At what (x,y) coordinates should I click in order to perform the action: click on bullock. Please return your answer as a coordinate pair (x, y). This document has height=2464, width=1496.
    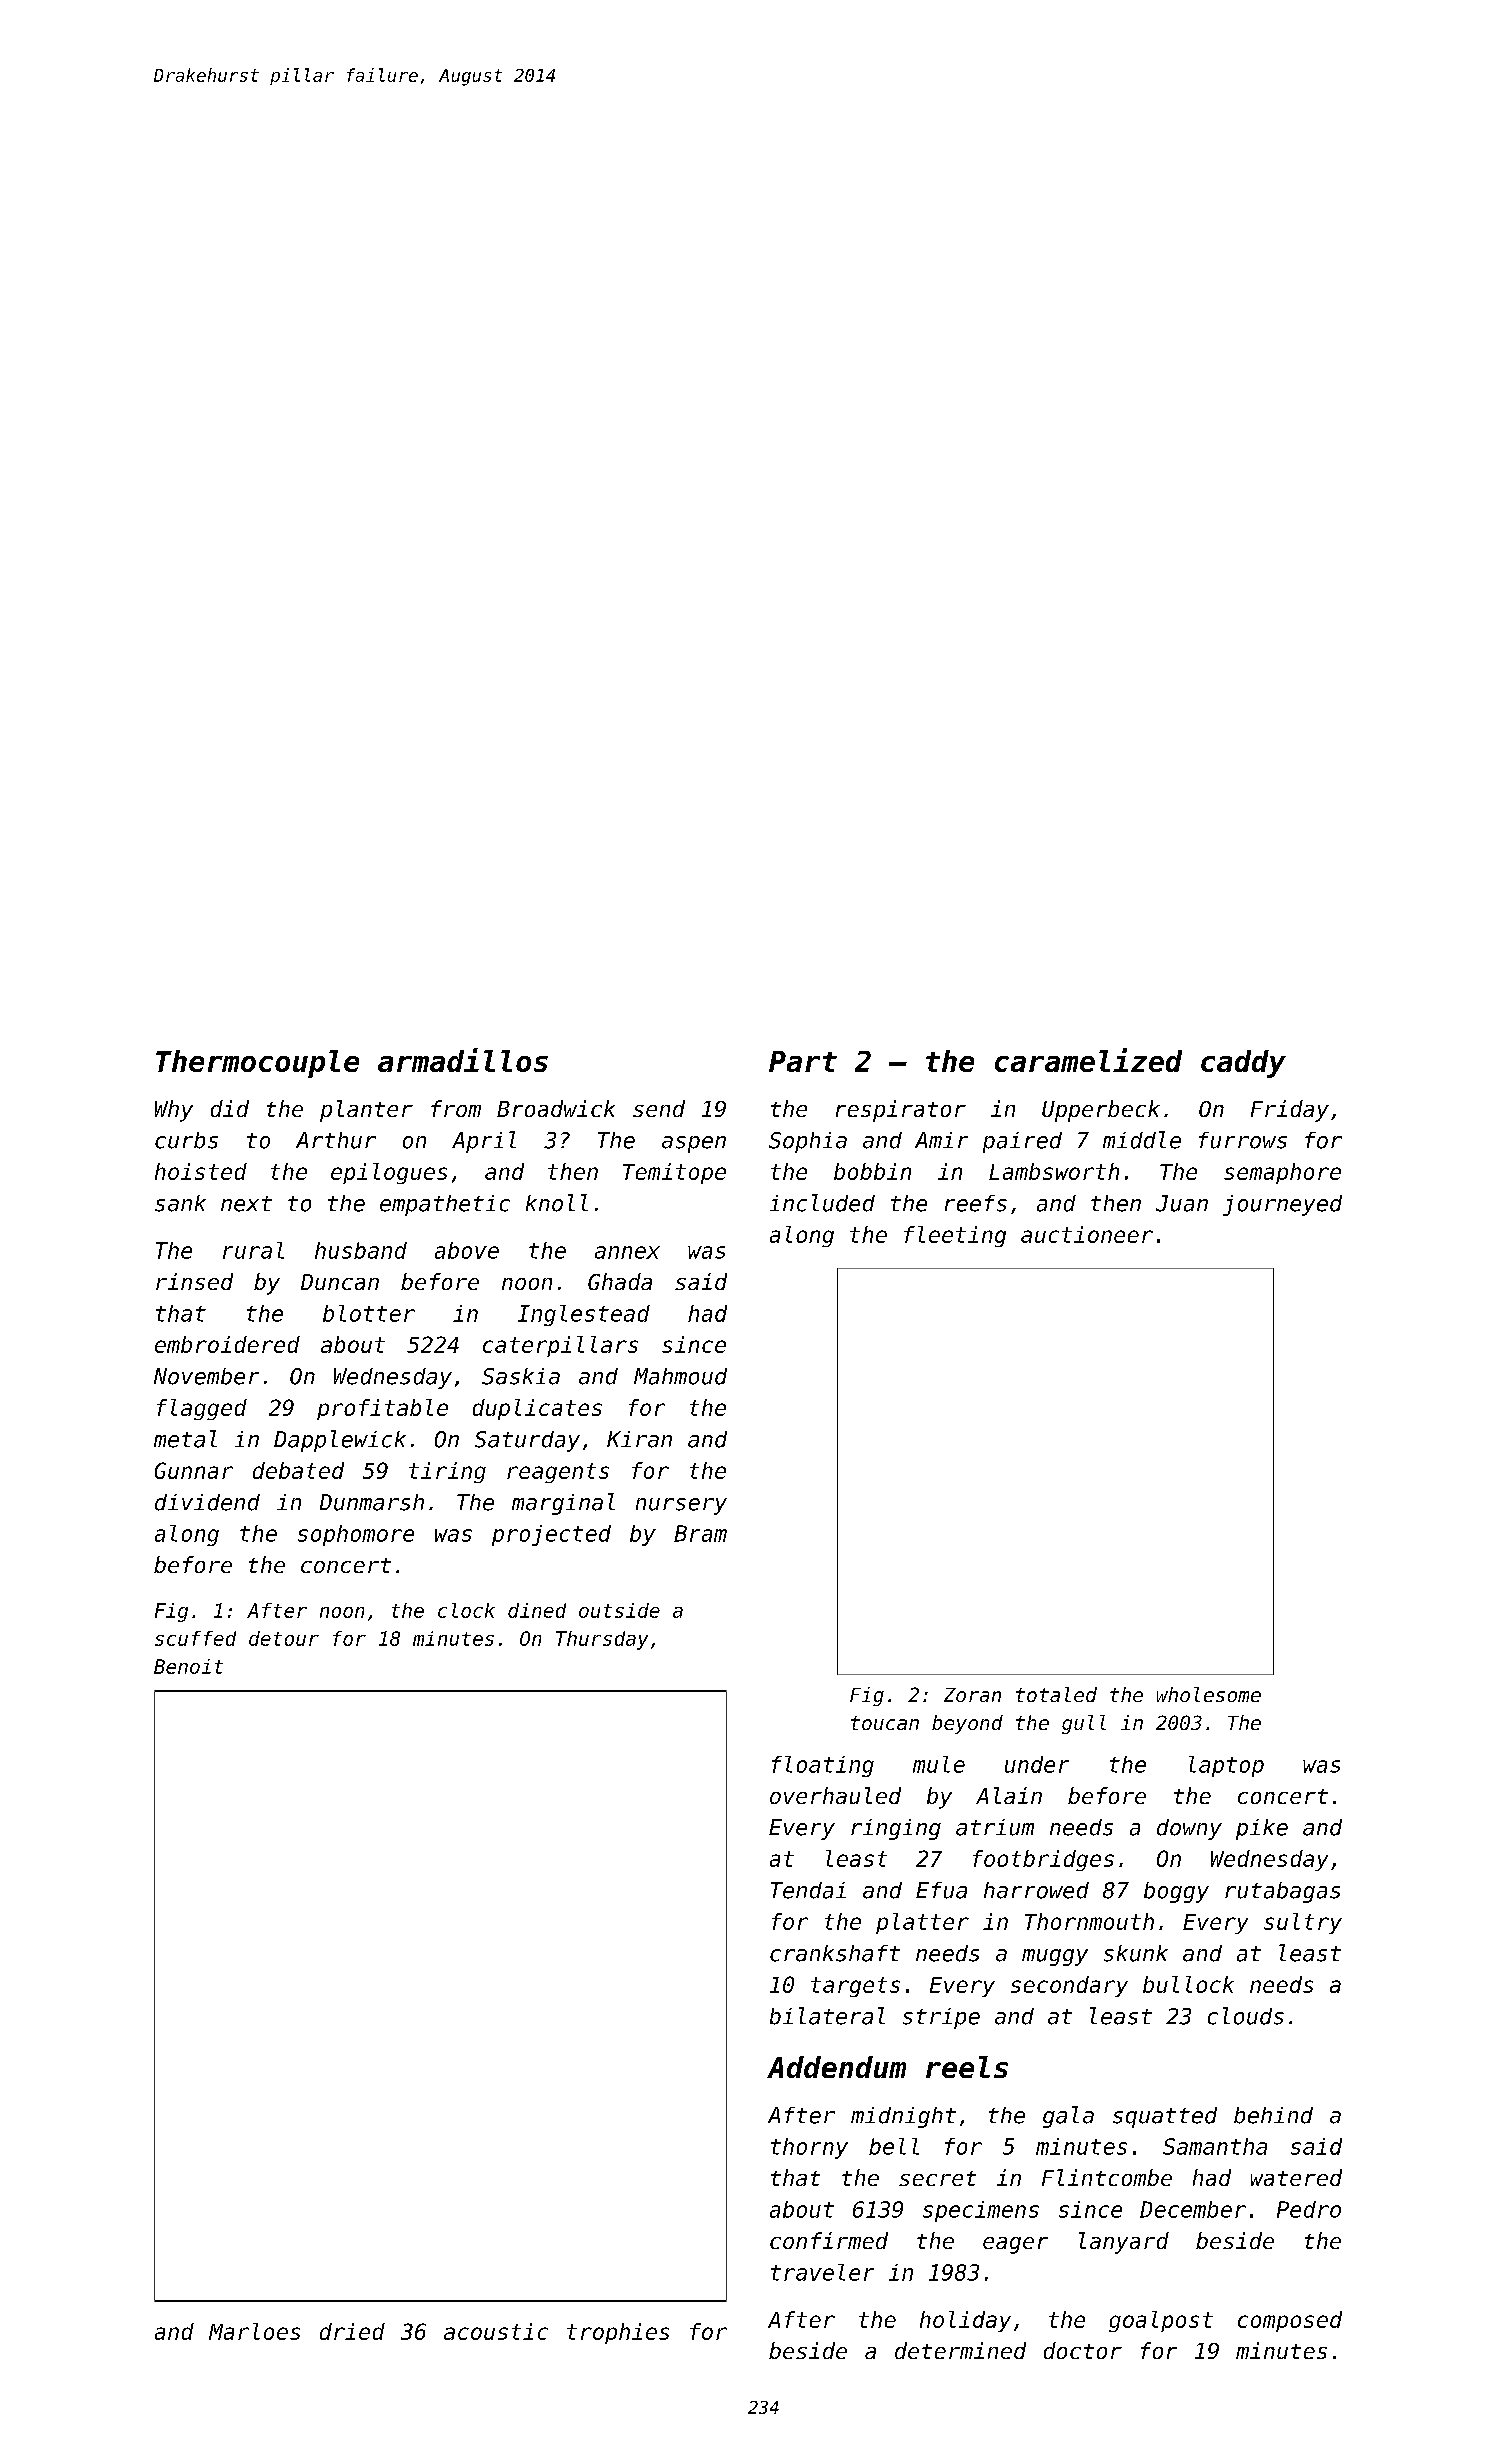
    Looking at the image, I should click on (1188, 1984).
